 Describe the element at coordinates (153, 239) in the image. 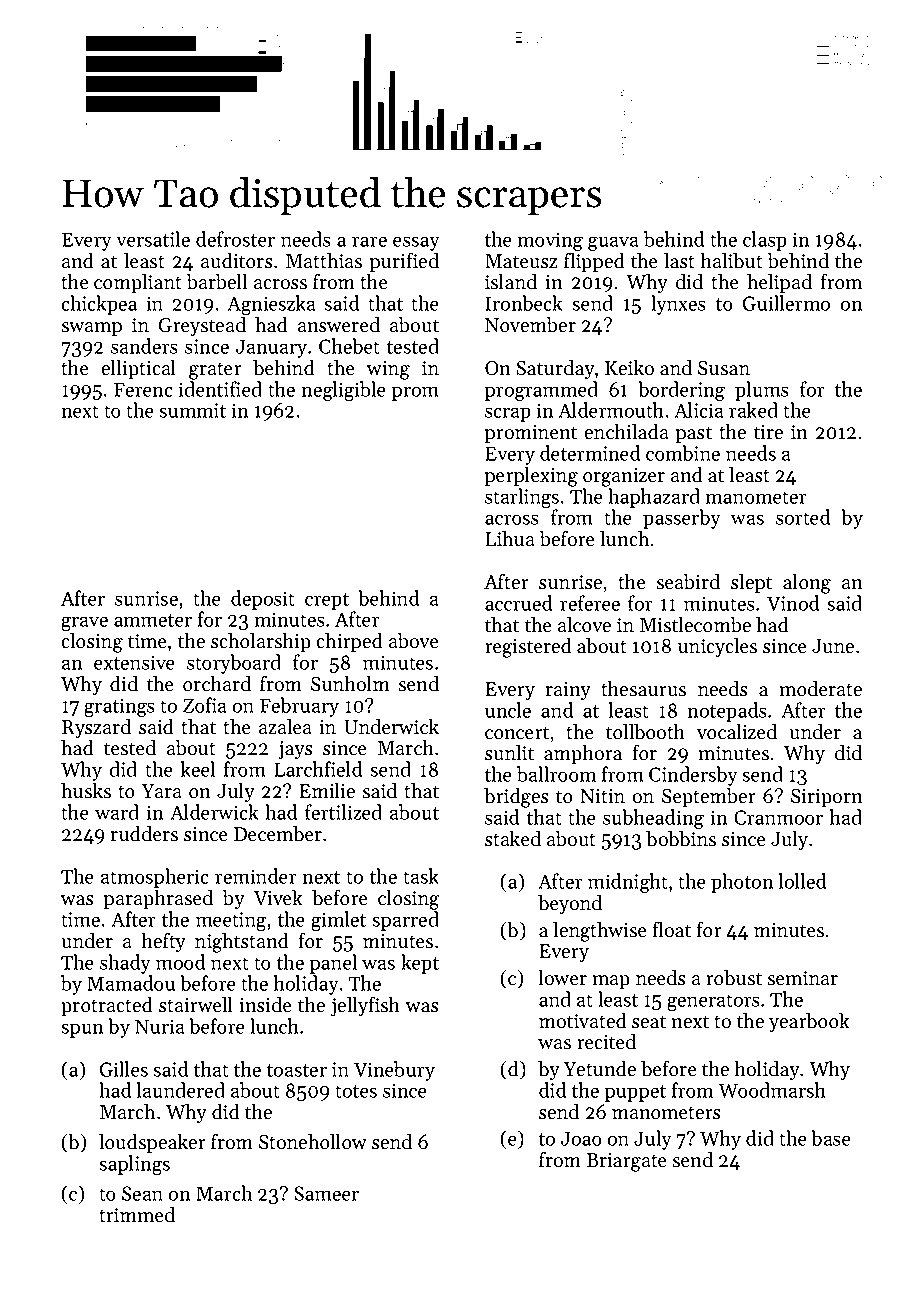

I see `versatile` at that location.
